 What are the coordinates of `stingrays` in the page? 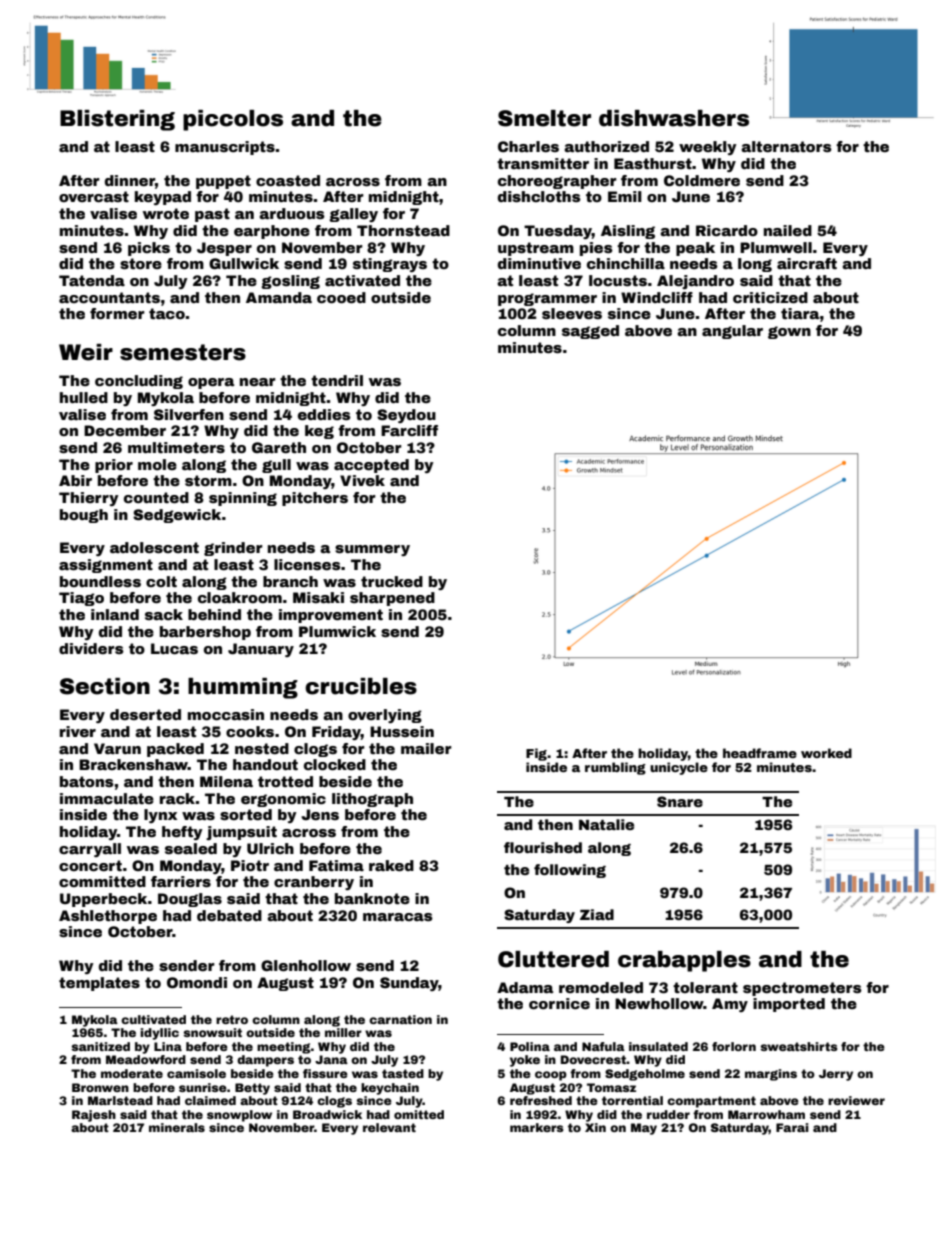 It's located at (390, 265).
